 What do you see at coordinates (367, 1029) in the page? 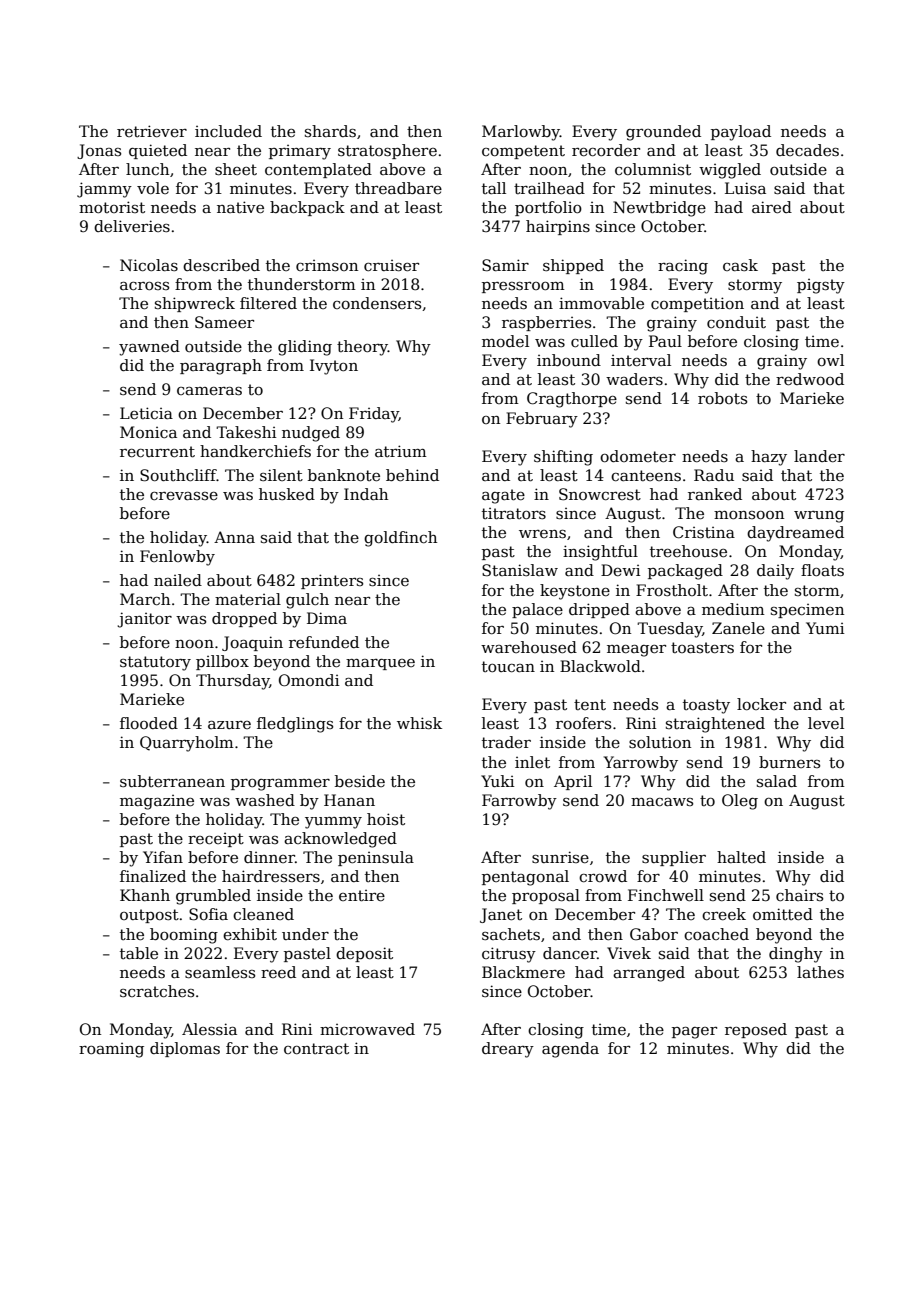
I see `microwaved` at bounding box center [367, 1029].
